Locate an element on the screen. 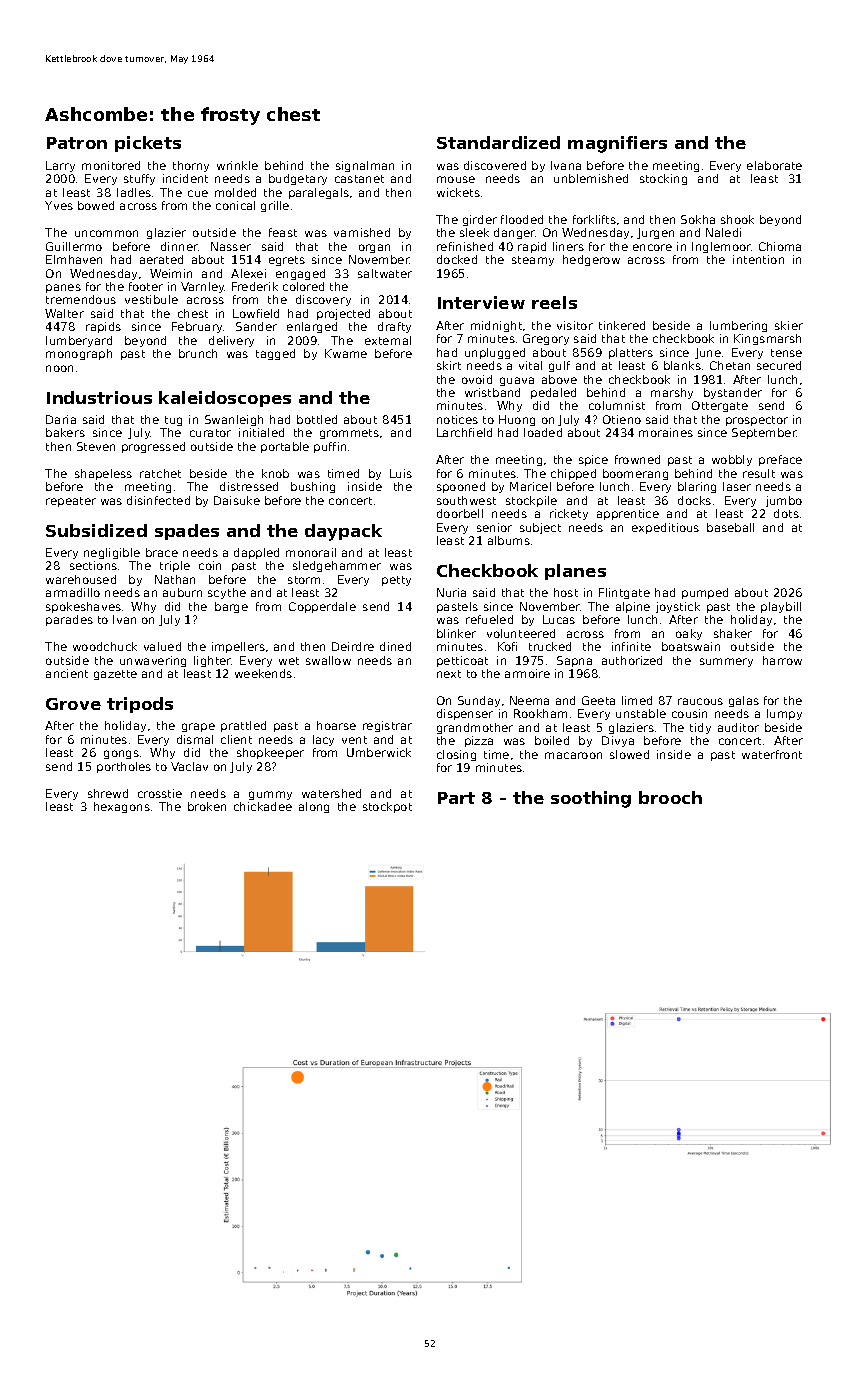  monograph is located at coordinates (79, 354).
